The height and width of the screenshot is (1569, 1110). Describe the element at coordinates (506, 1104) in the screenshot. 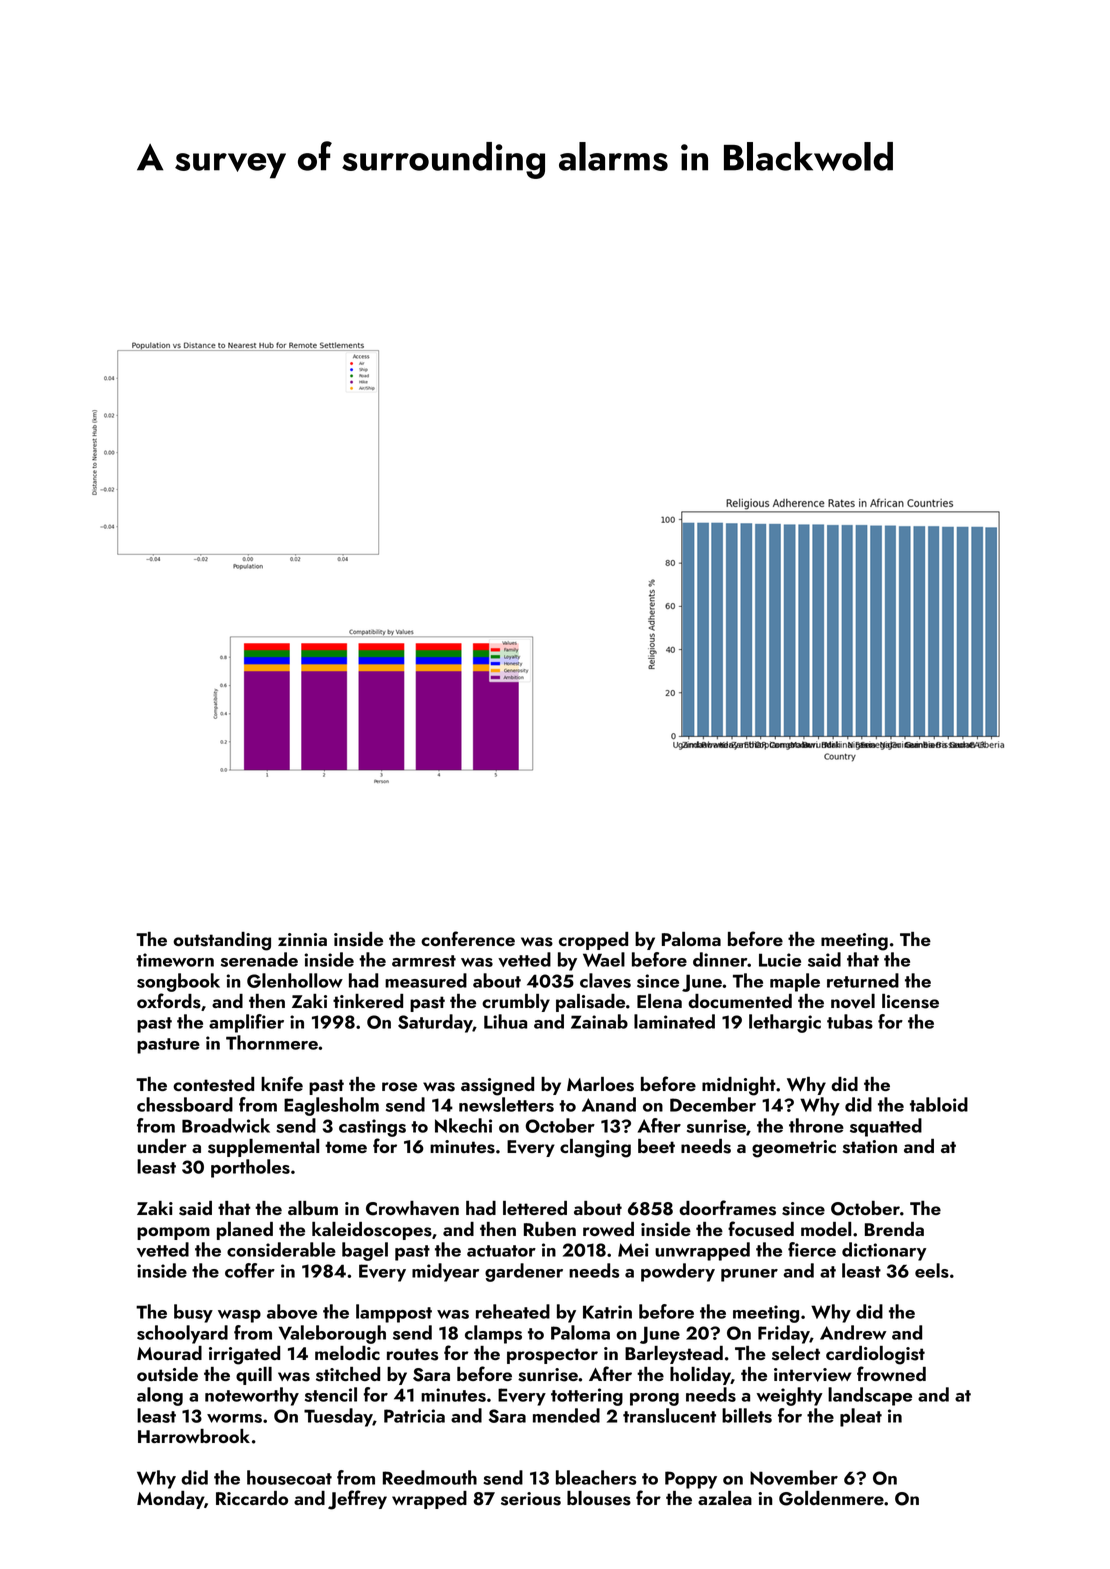

I see `newsletters` at that location.
